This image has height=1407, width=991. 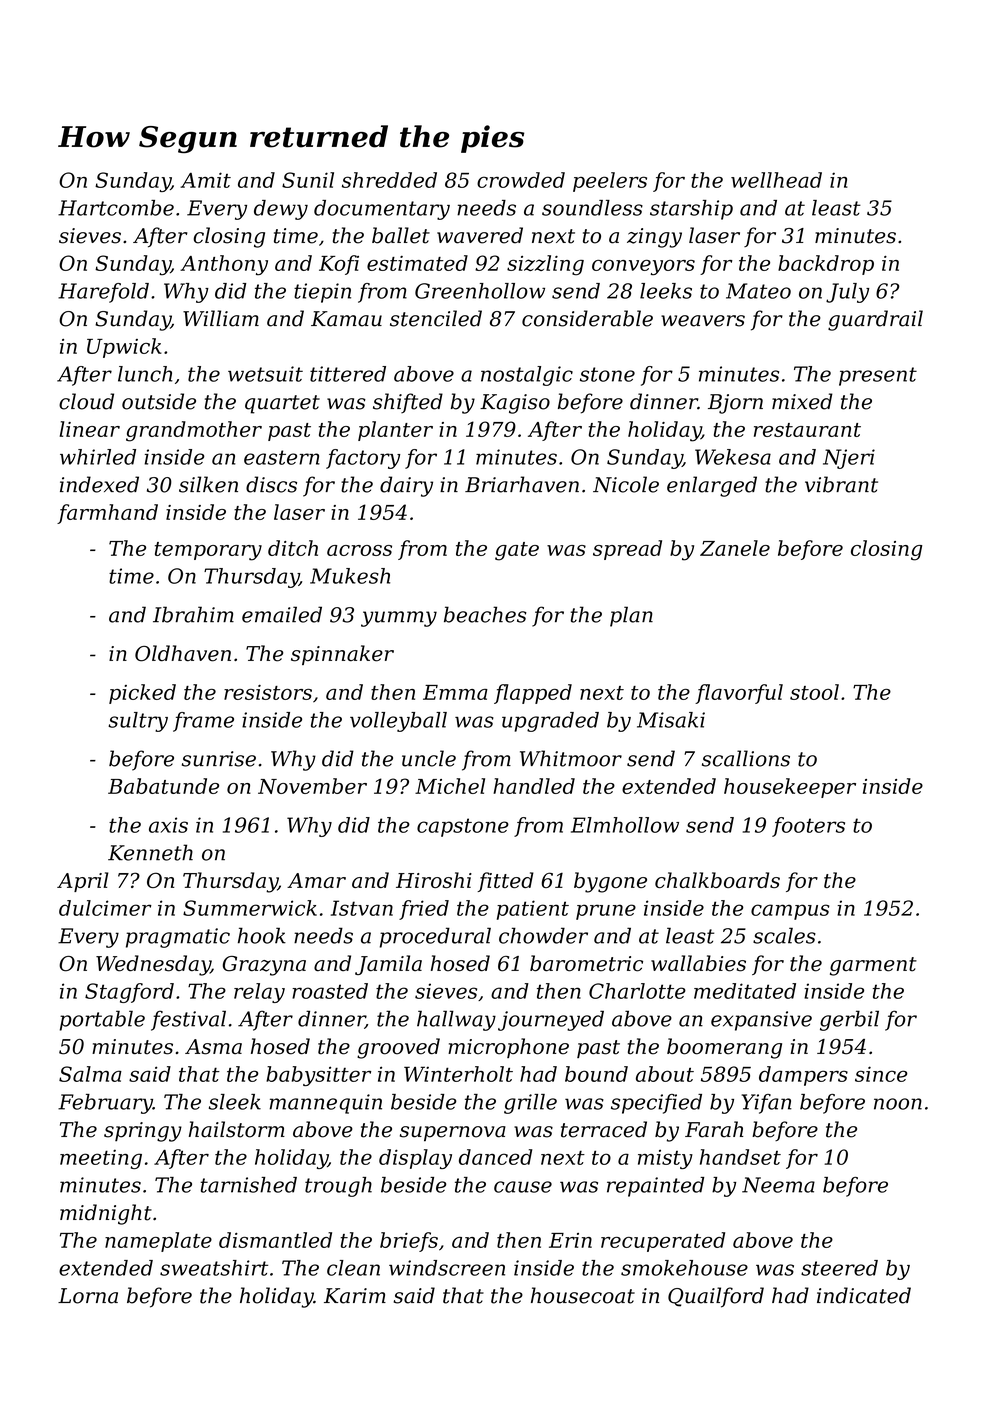 I want to click on grille, so click(x=530, y=1104).
